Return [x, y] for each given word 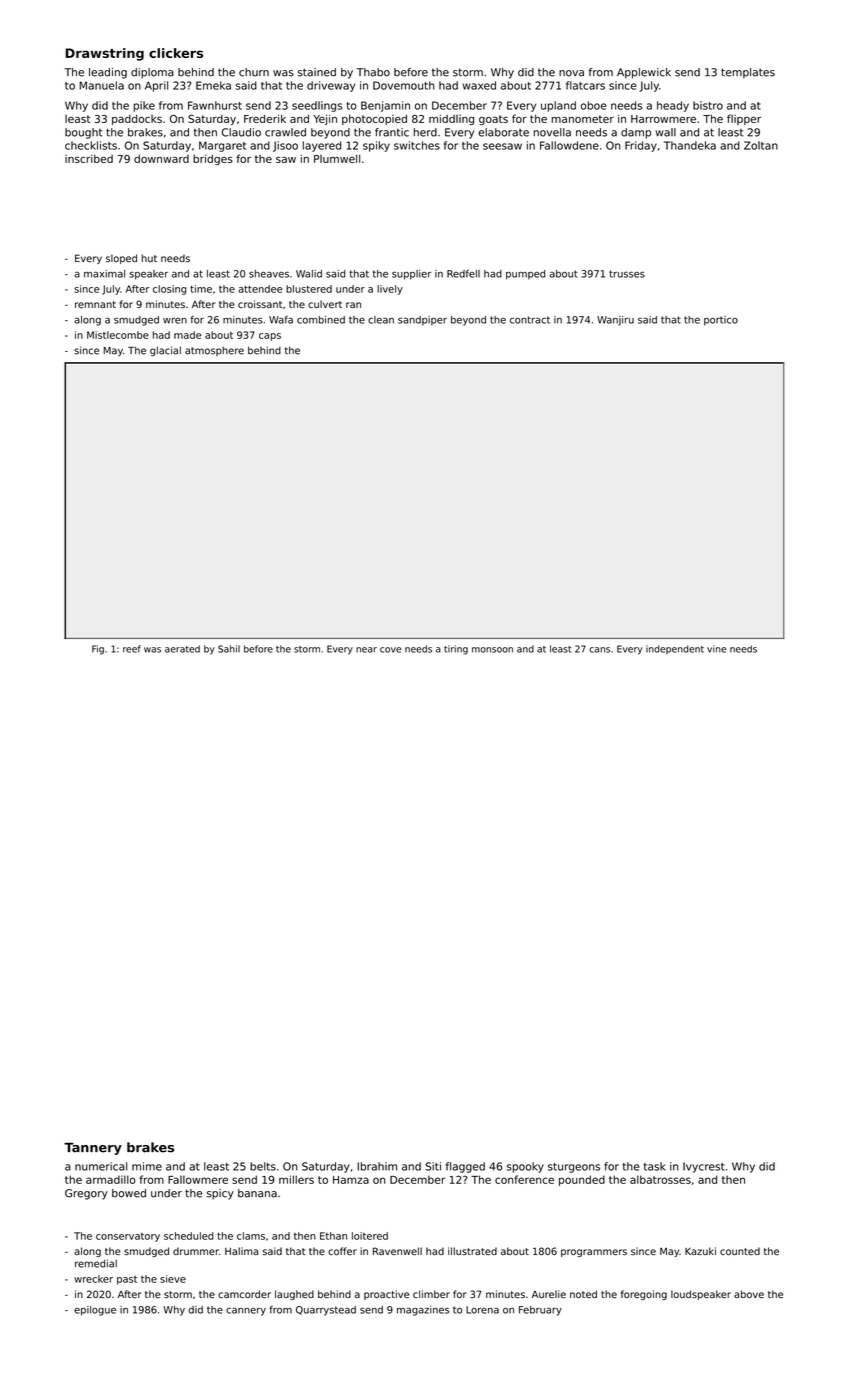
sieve [173, 1279]
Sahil [229, 649]
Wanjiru [615, 321]
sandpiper [422, 321]
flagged [465, 1167]
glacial [165, 351]
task [655, 1166]
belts [263, 1166]
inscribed [89, 158]
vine [716, 649]
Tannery [93, 1149]
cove [390, 650]
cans [599, 650]
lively [390, 290]
